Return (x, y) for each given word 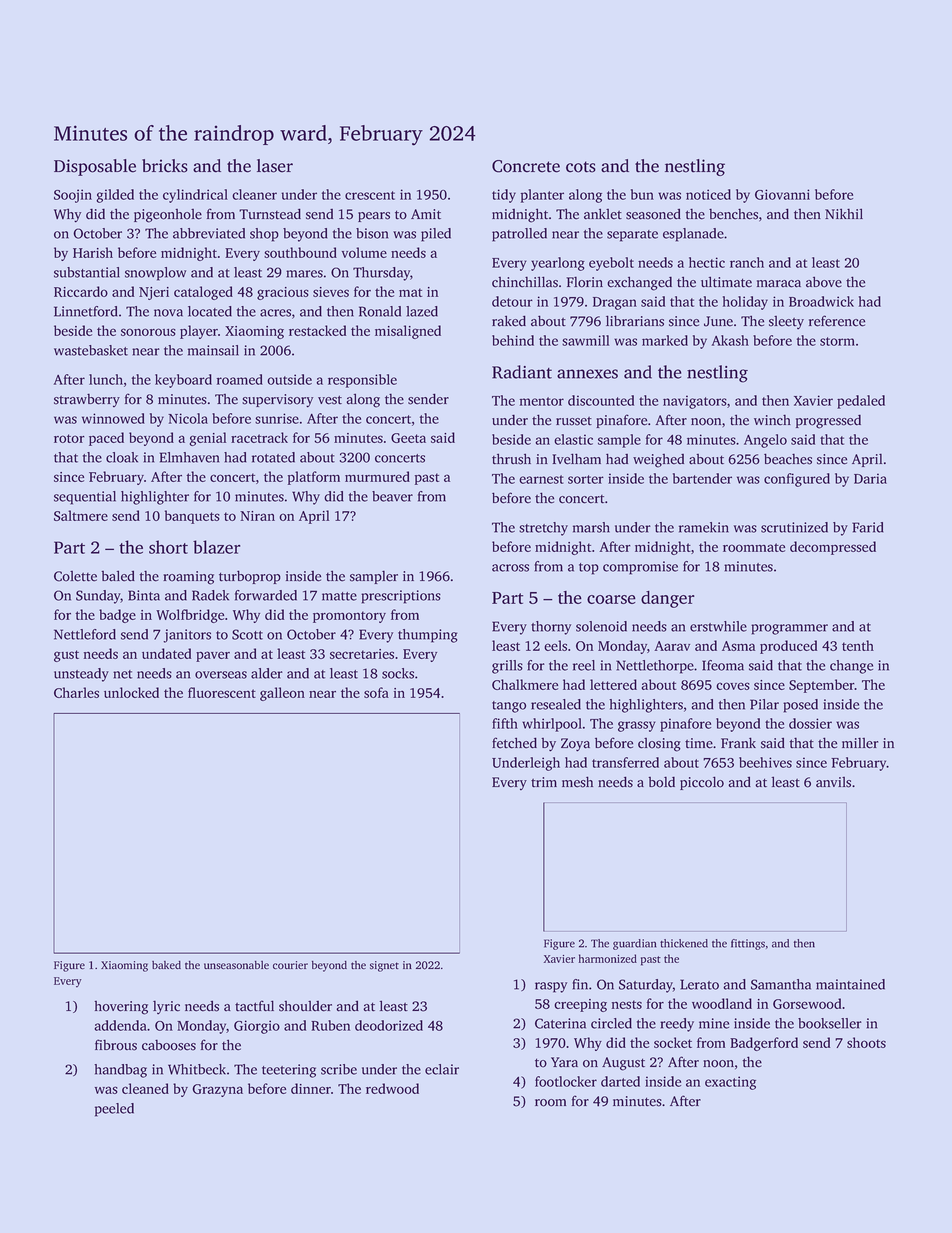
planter (542, 196)
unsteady (81, 675)
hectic (707, 262)
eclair (442, 1069)
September (822, 686)
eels (555, 645)
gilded (115, 196)
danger (668, 599)
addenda (120, 1025)
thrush (511, 459)
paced (106, 439)
